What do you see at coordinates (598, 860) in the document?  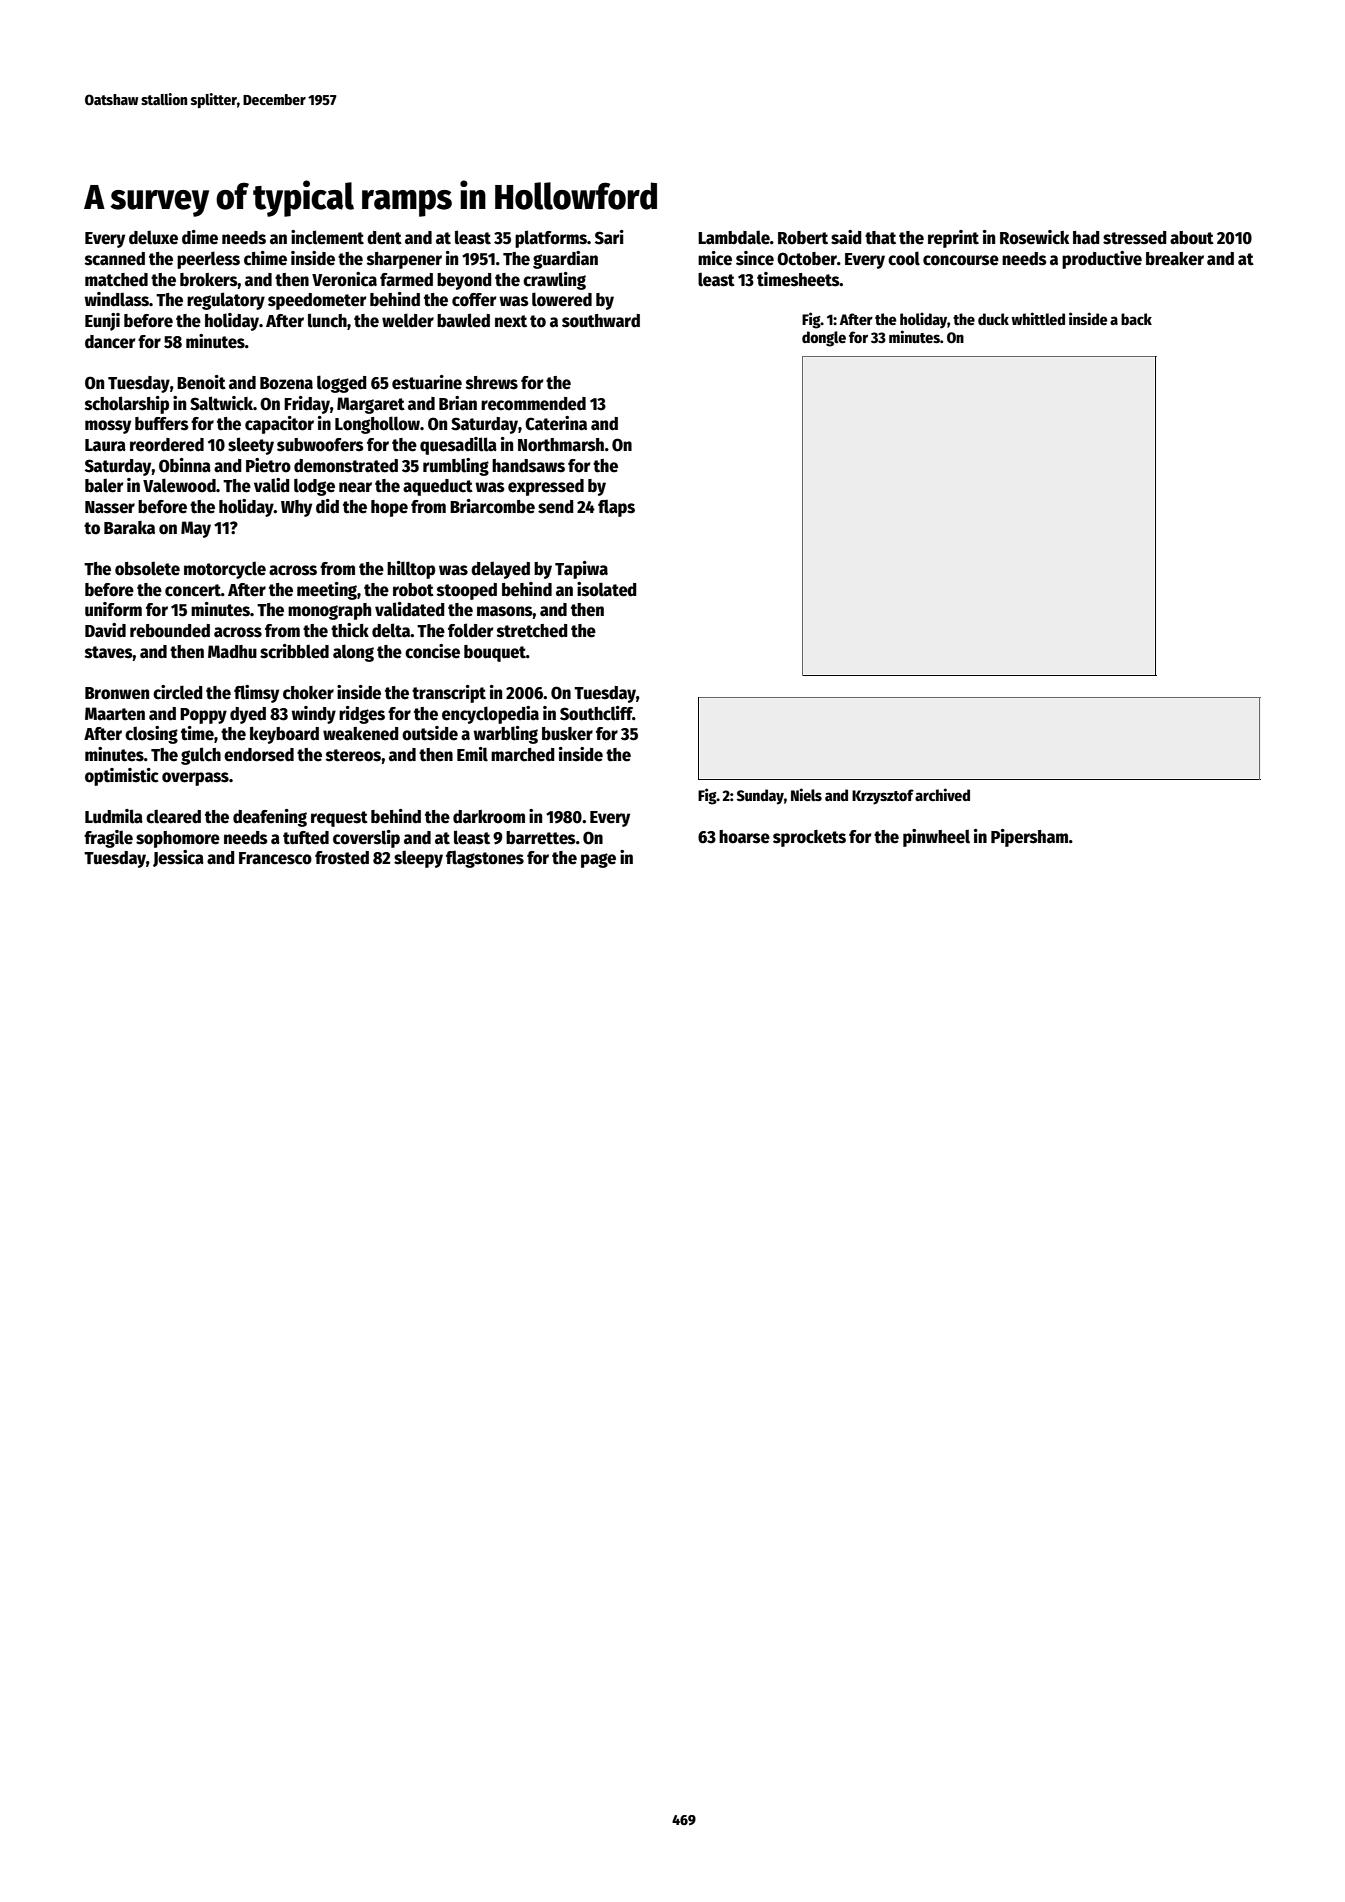 I see `page` at bounding box center [598, 860].
